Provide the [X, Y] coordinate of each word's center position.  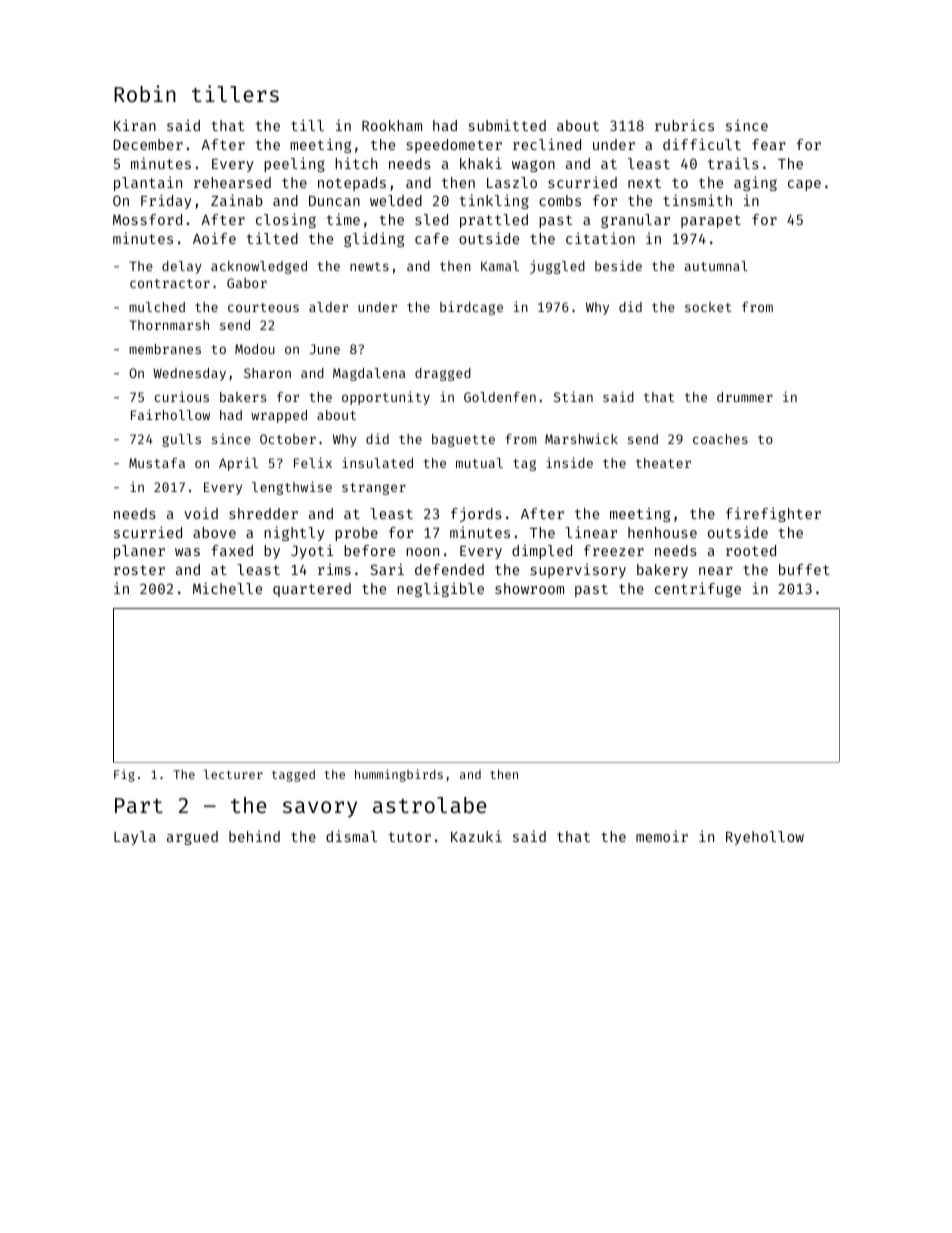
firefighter [773, 514]
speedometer [454, 146]
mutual [479, 463]
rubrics [684, 125]
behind [254, 836]
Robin [145, 93]
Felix [313, 462]
